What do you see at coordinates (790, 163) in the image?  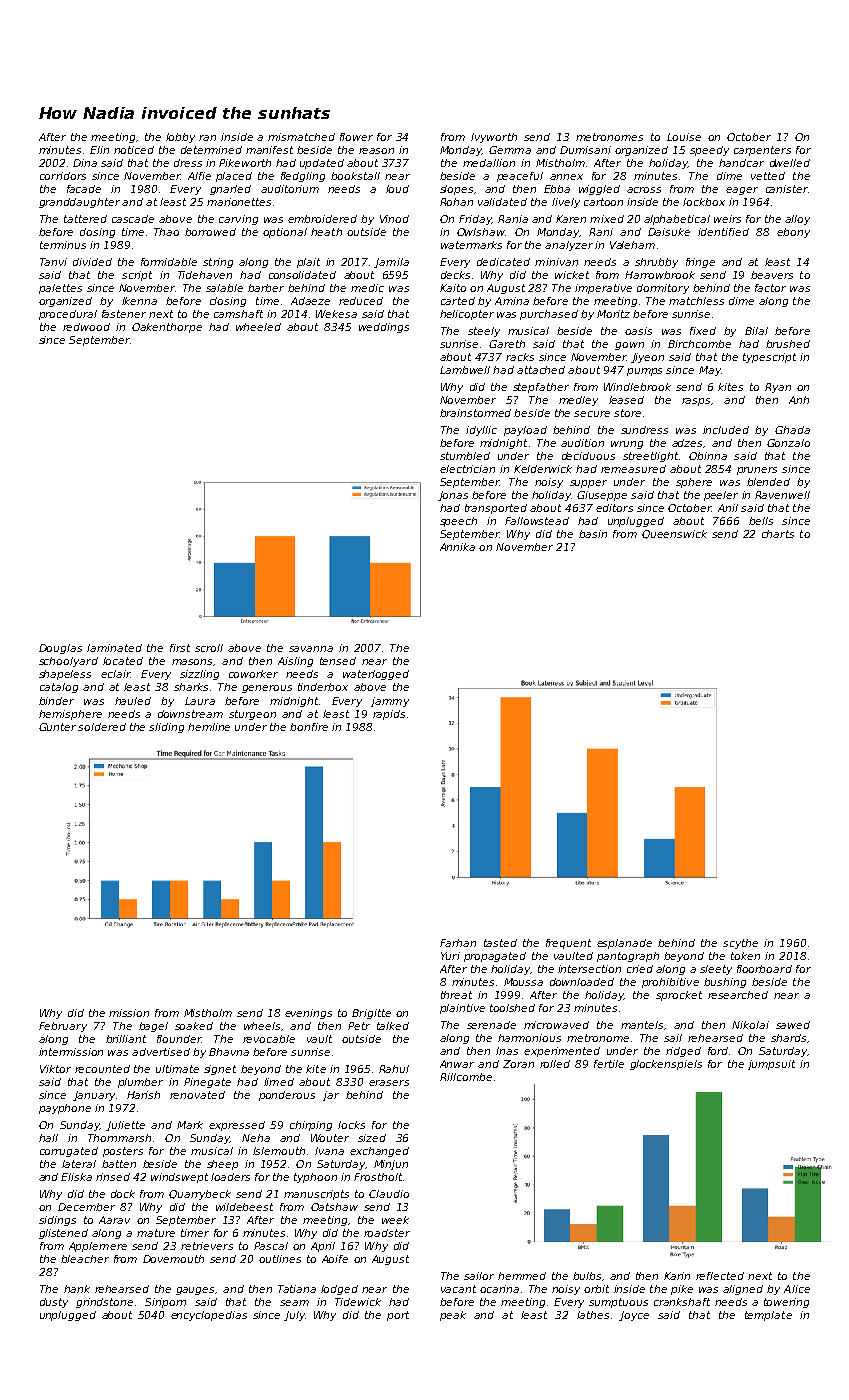 I see `dwelled` at bounding box center [790, 163].
